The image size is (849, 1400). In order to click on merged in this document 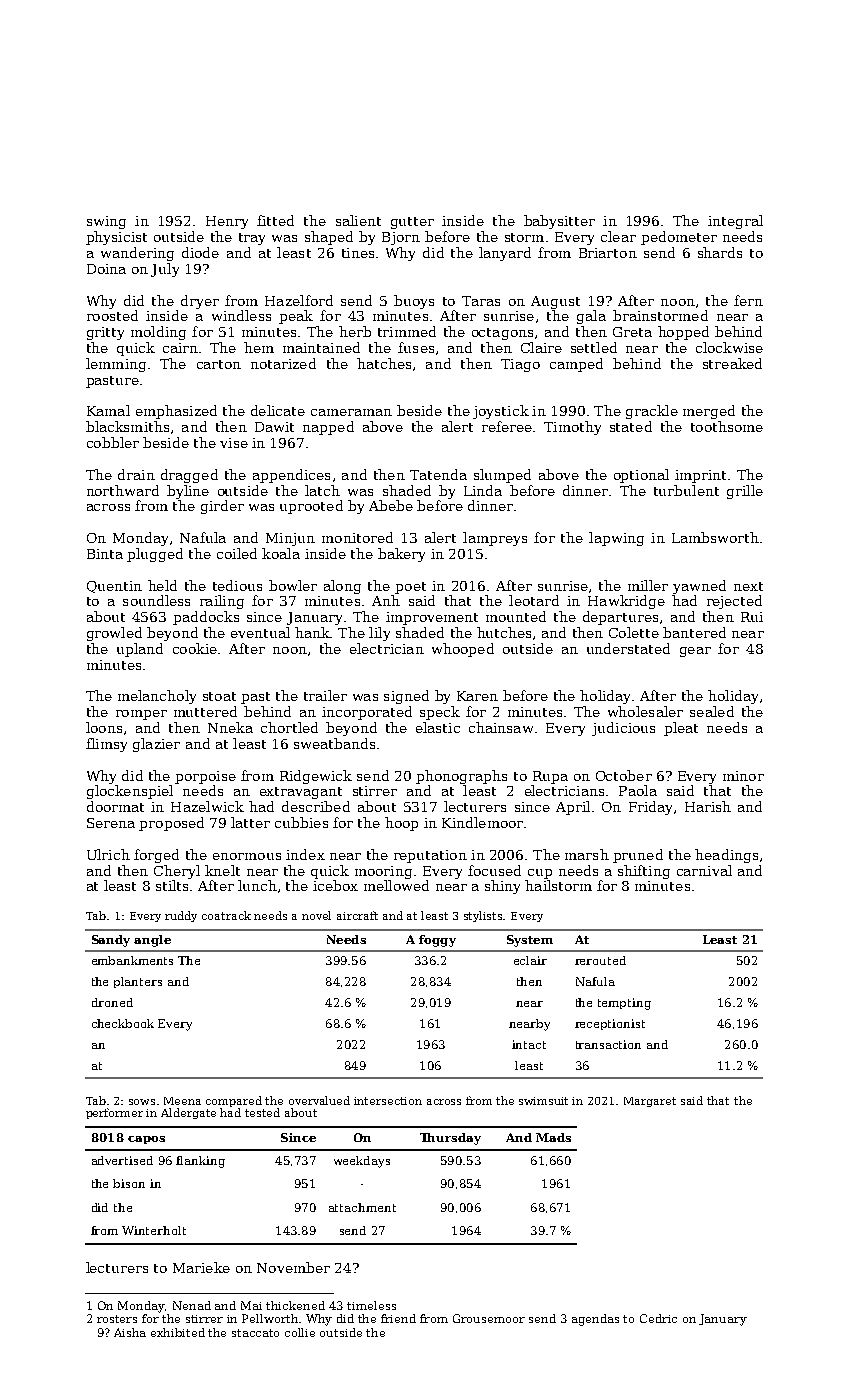, I will do `click(709, 412)`.
